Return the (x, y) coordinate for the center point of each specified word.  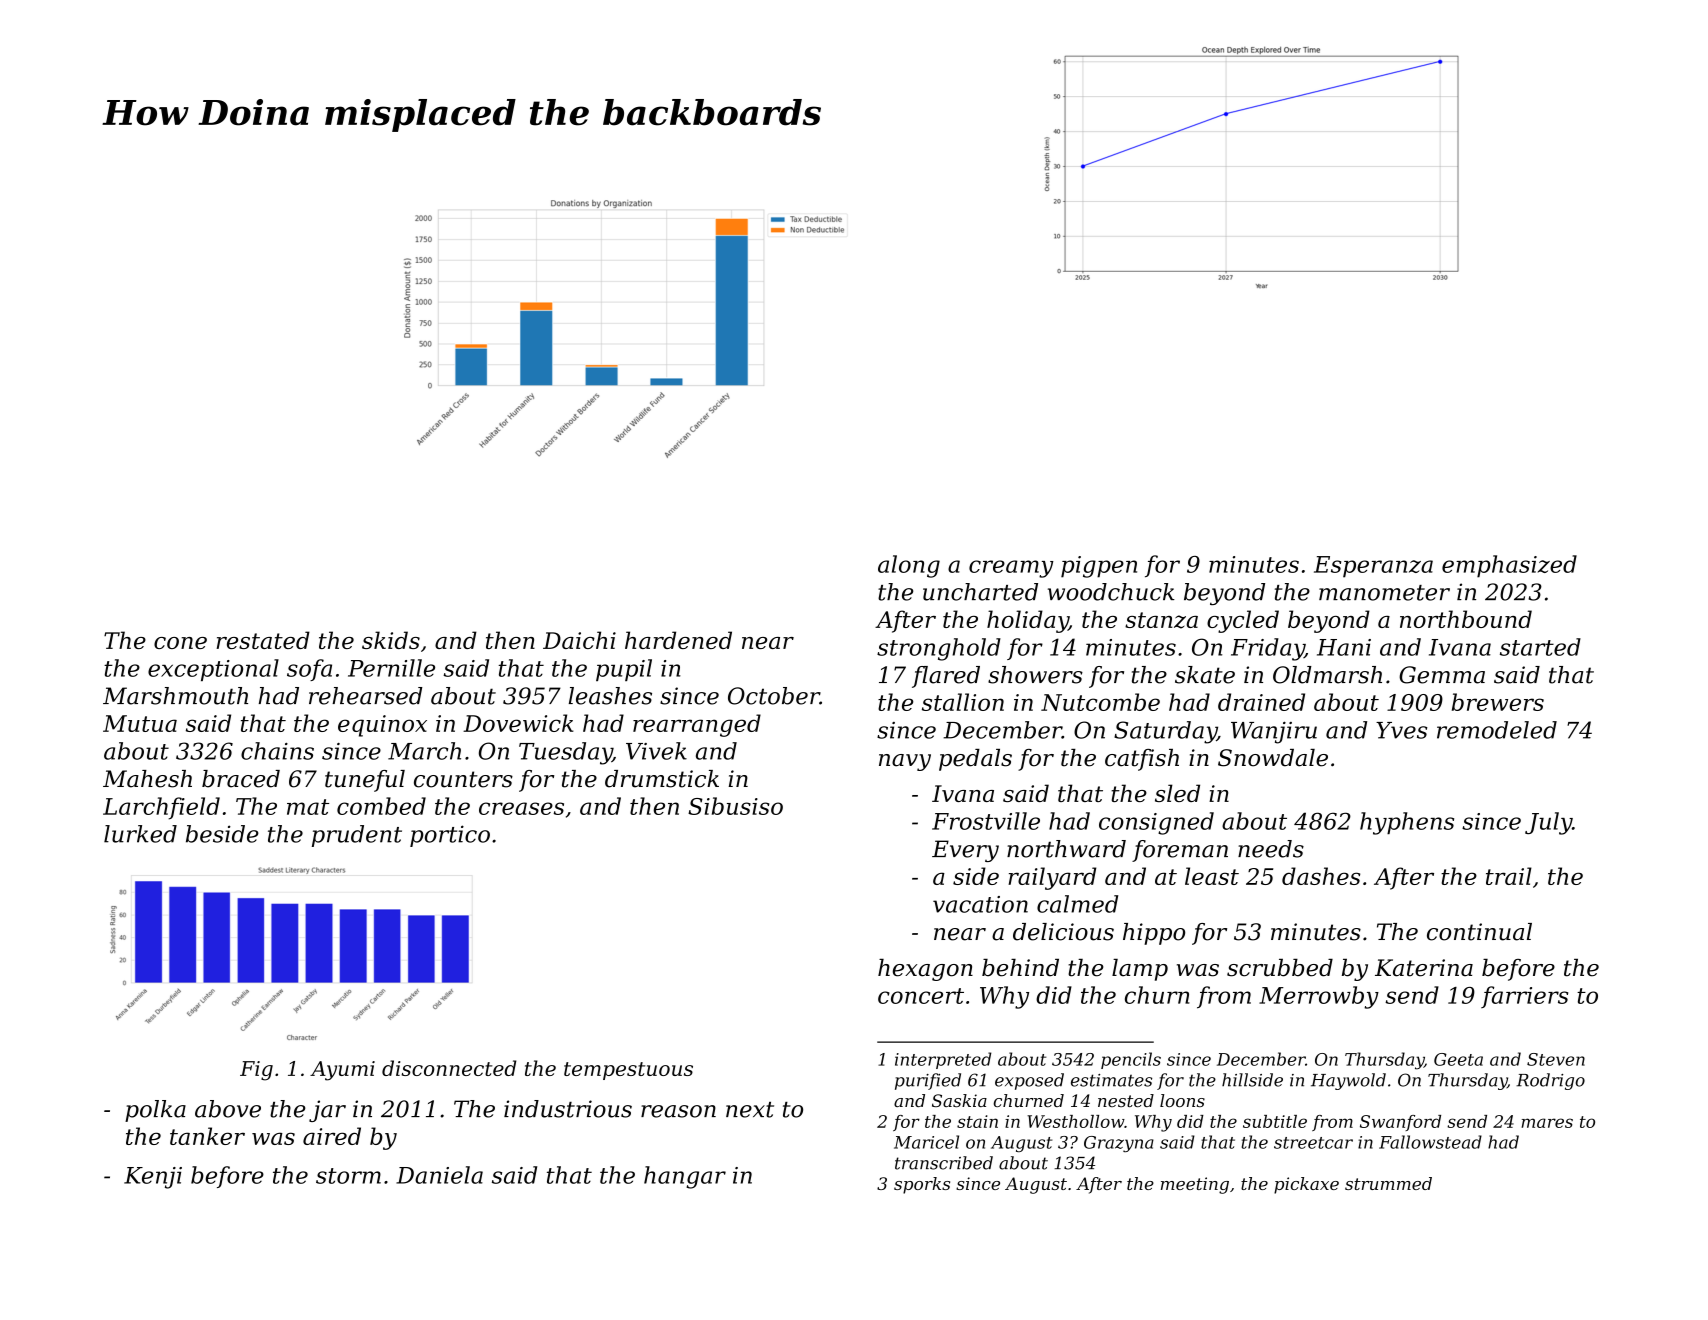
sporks (922, 1185)
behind (1020, 968)
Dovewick (518, 723)
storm (348, 1176)
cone (180, 643)
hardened (678, 640)
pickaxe (1306, 1185)
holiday (1028, 621)
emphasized (1509, 566)
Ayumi (342, 1071)
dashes (1321, 876)
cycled (1243, 621)
